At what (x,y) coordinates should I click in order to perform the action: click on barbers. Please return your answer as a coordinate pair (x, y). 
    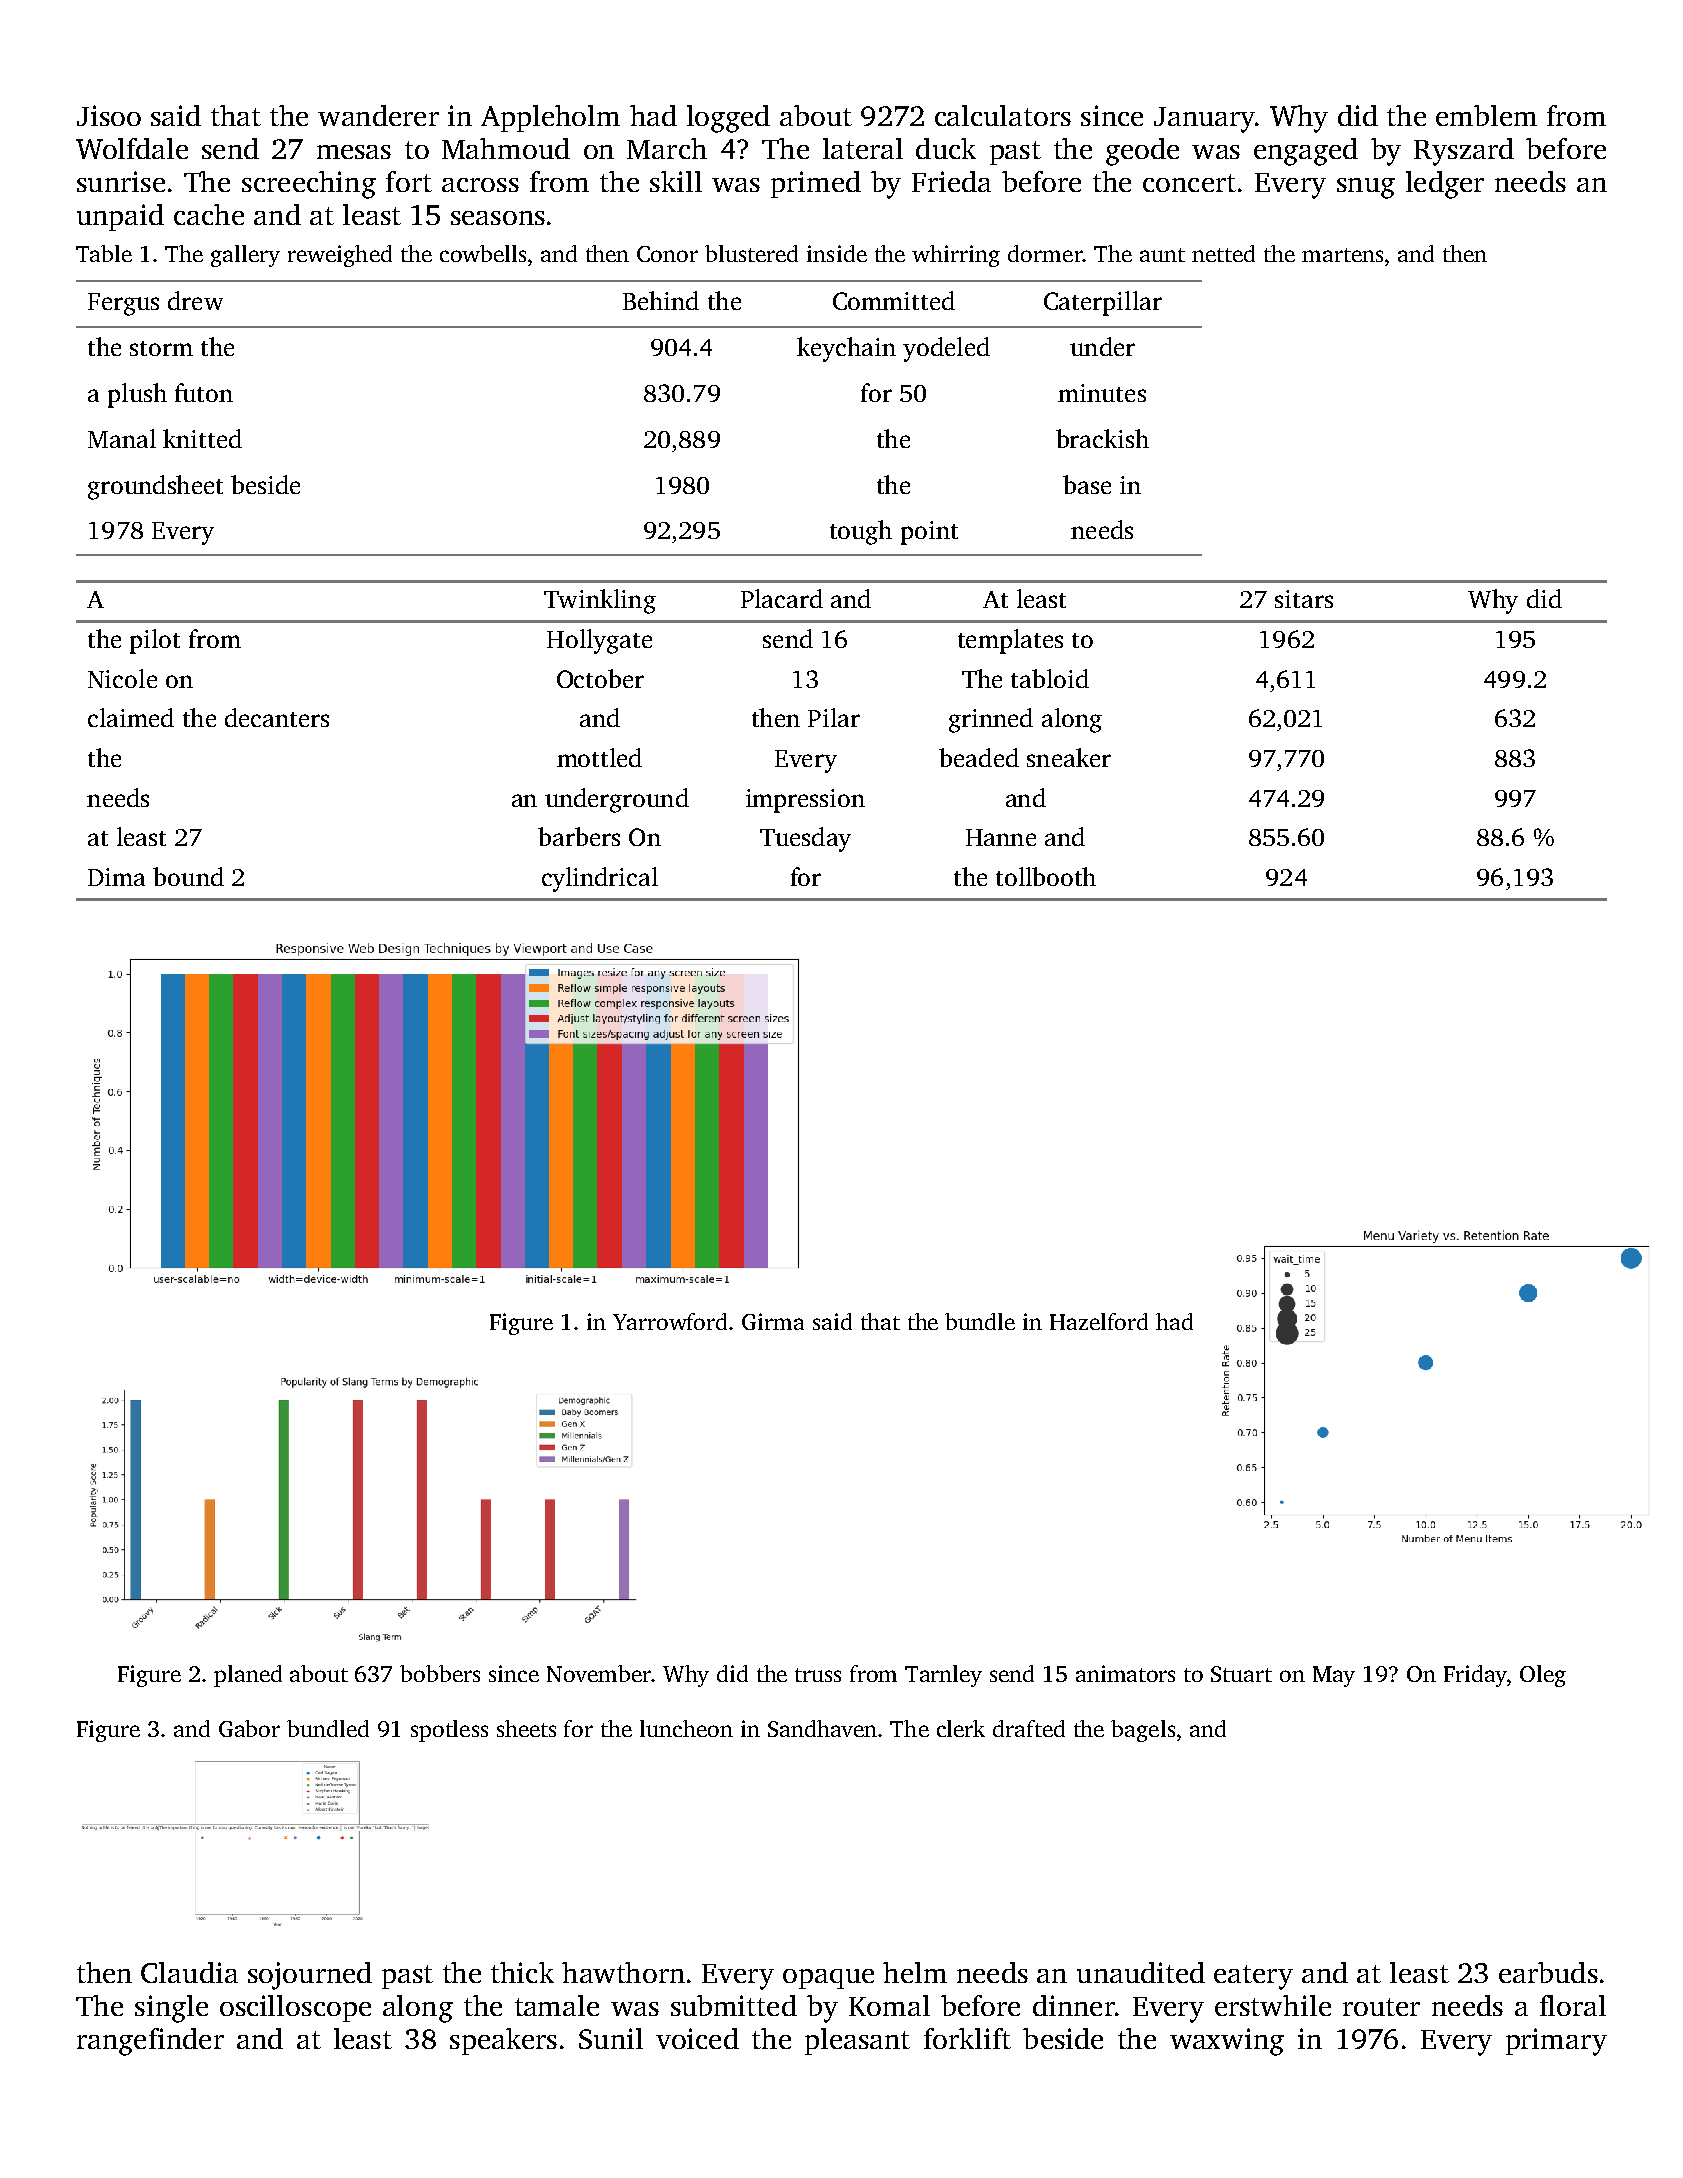
    Looking at the image, I should click on (579, 836).
